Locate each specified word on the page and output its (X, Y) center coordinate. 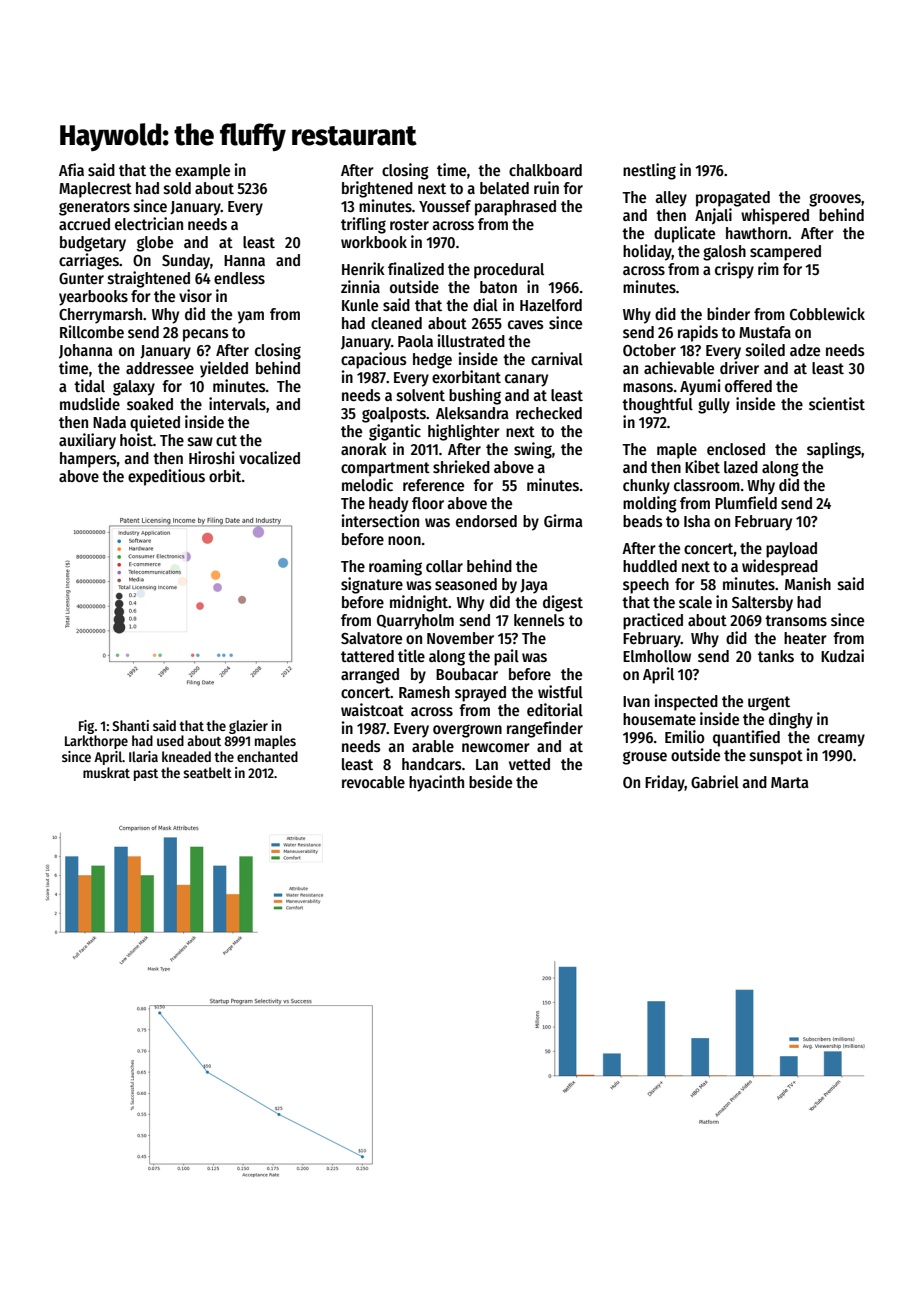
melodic (367, 484)
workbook (374, 242)
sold (177, 188)
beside (490, 781)
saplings (834, 450)
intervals (237, 403)
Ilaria (143, 756)
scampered (785, 253)
